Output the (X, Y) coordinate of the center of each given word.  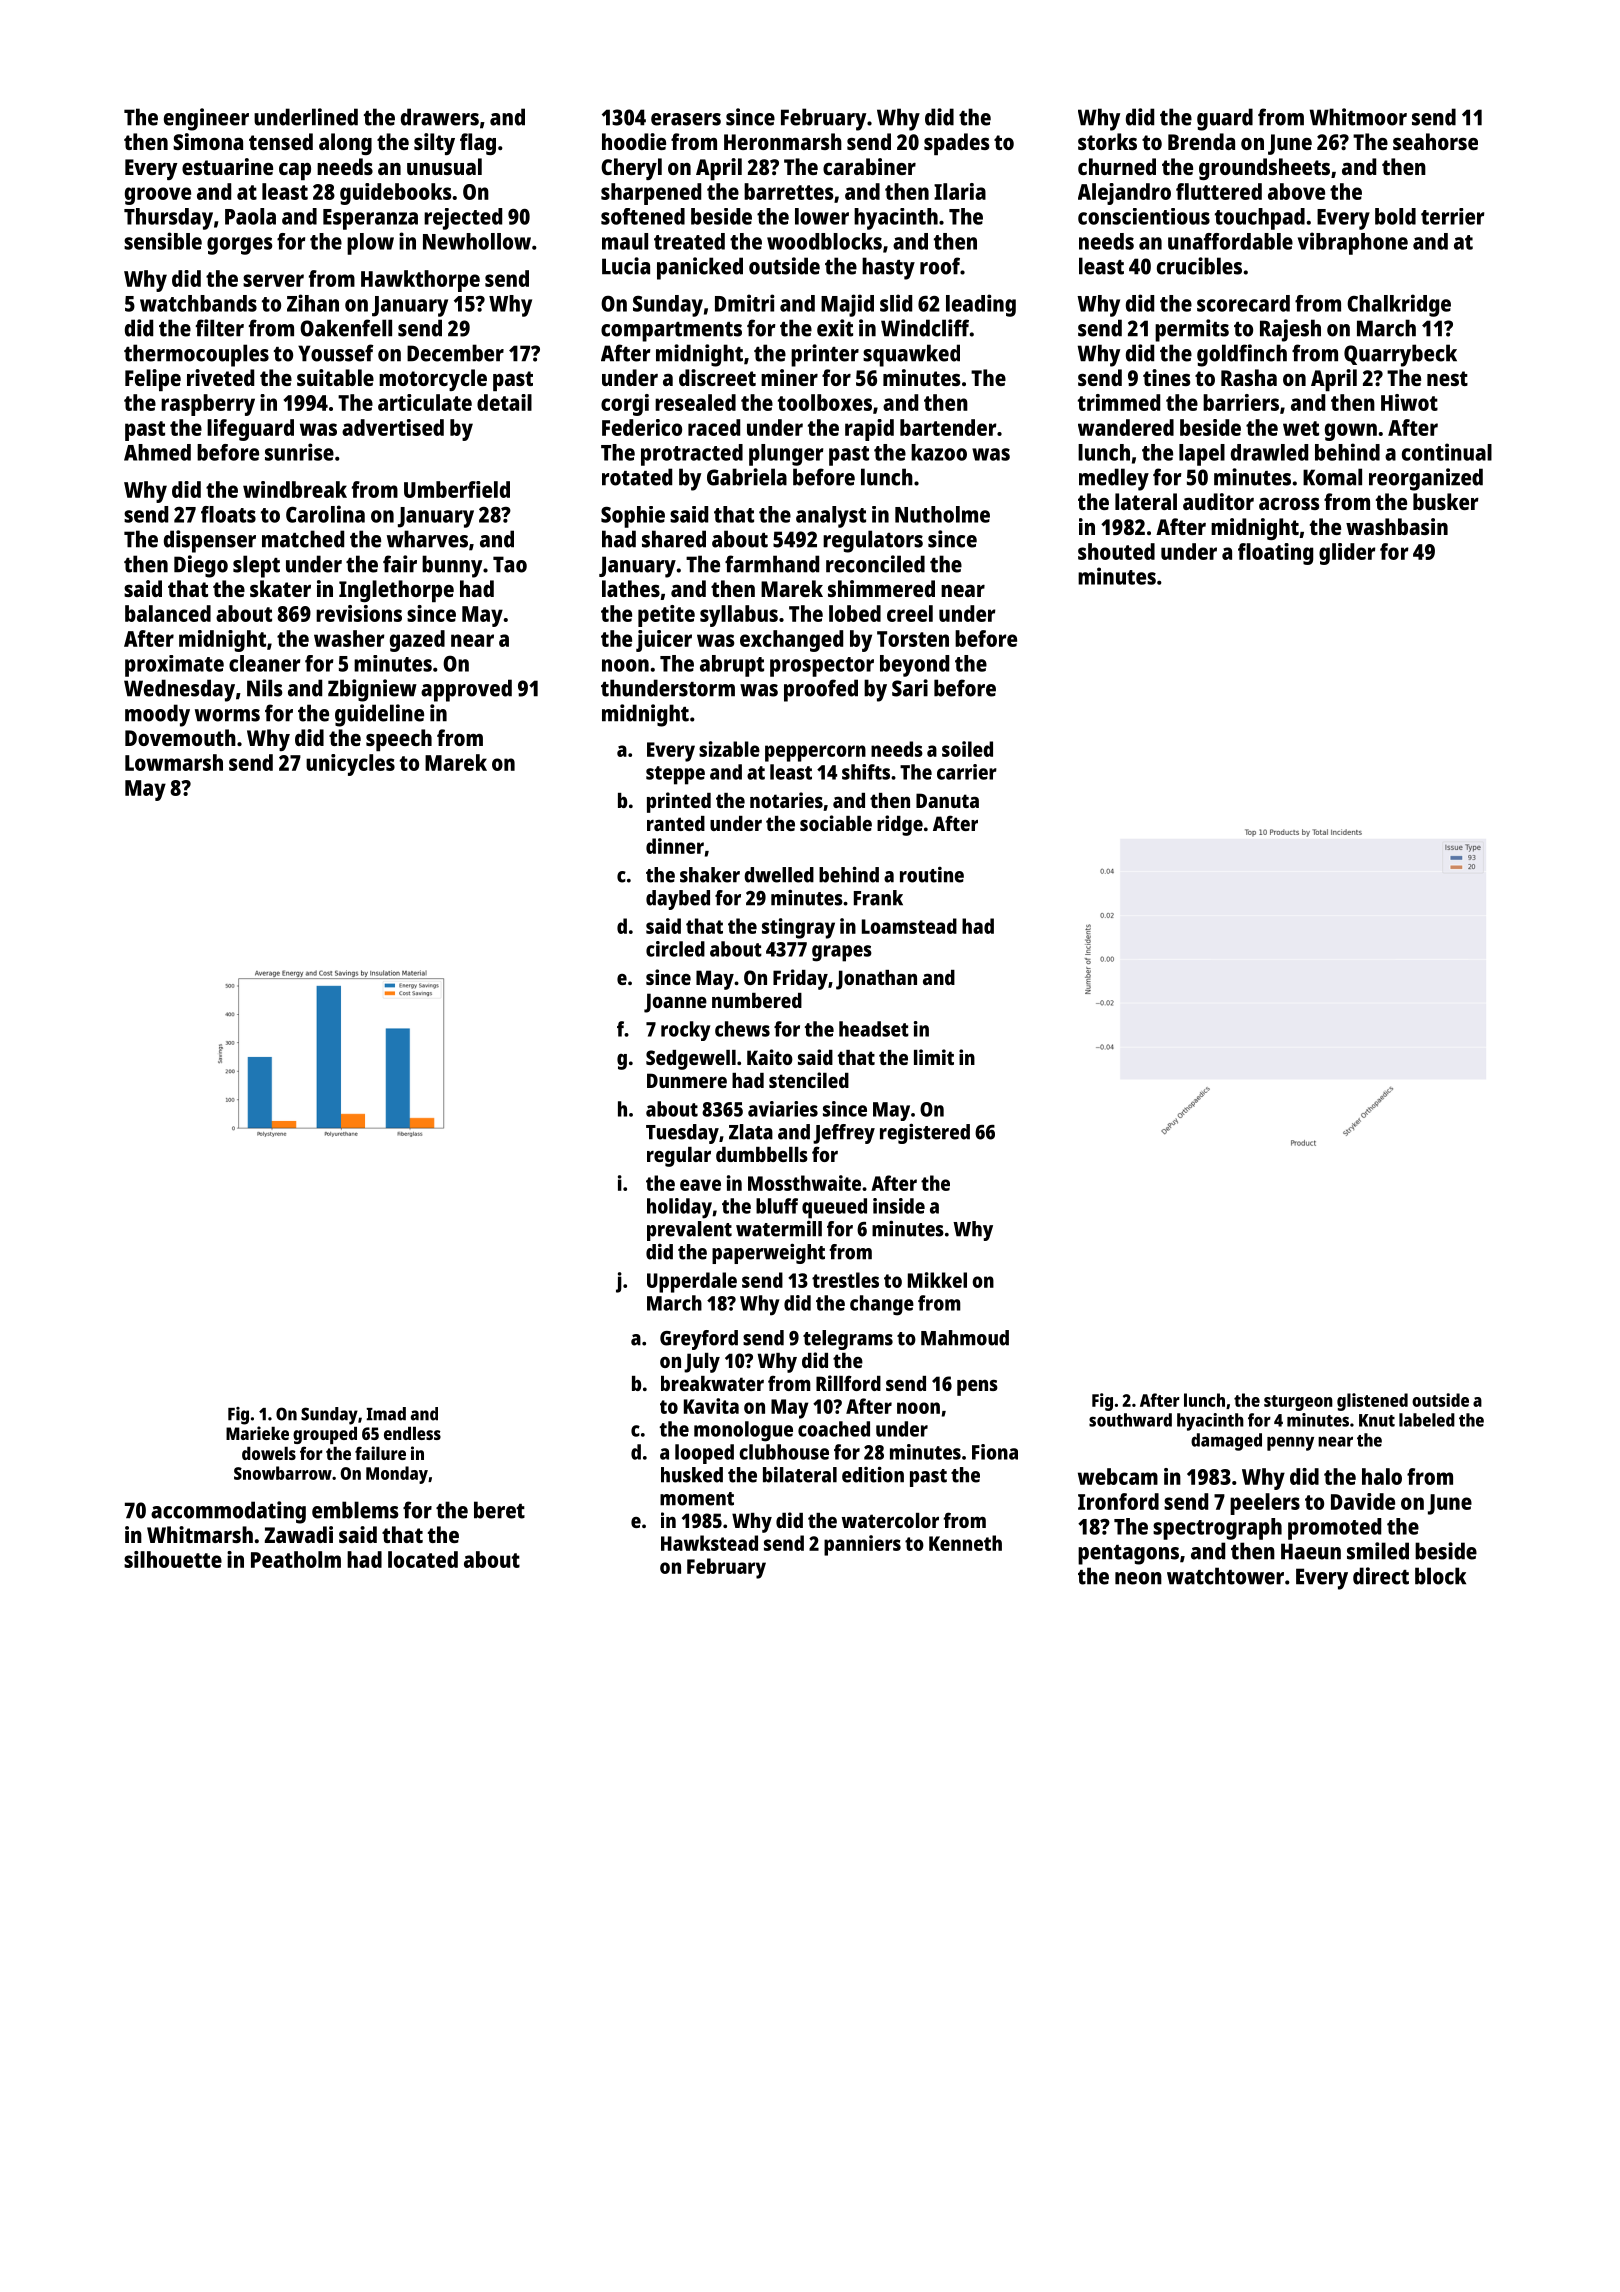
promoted (1334, 1529)
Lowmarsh (174, 762)
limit (934, 1057)
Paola (250, 216)
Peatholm (296, 1559)
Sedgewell (691, 1060)
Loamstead (909, 926)
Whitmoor (1358, 117)
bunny (452, 566)
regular (679, 1157)
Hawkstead (709, 1543)
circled (675, 949)
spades (957, 144)
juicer (664, 641)
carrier (967, 772)
